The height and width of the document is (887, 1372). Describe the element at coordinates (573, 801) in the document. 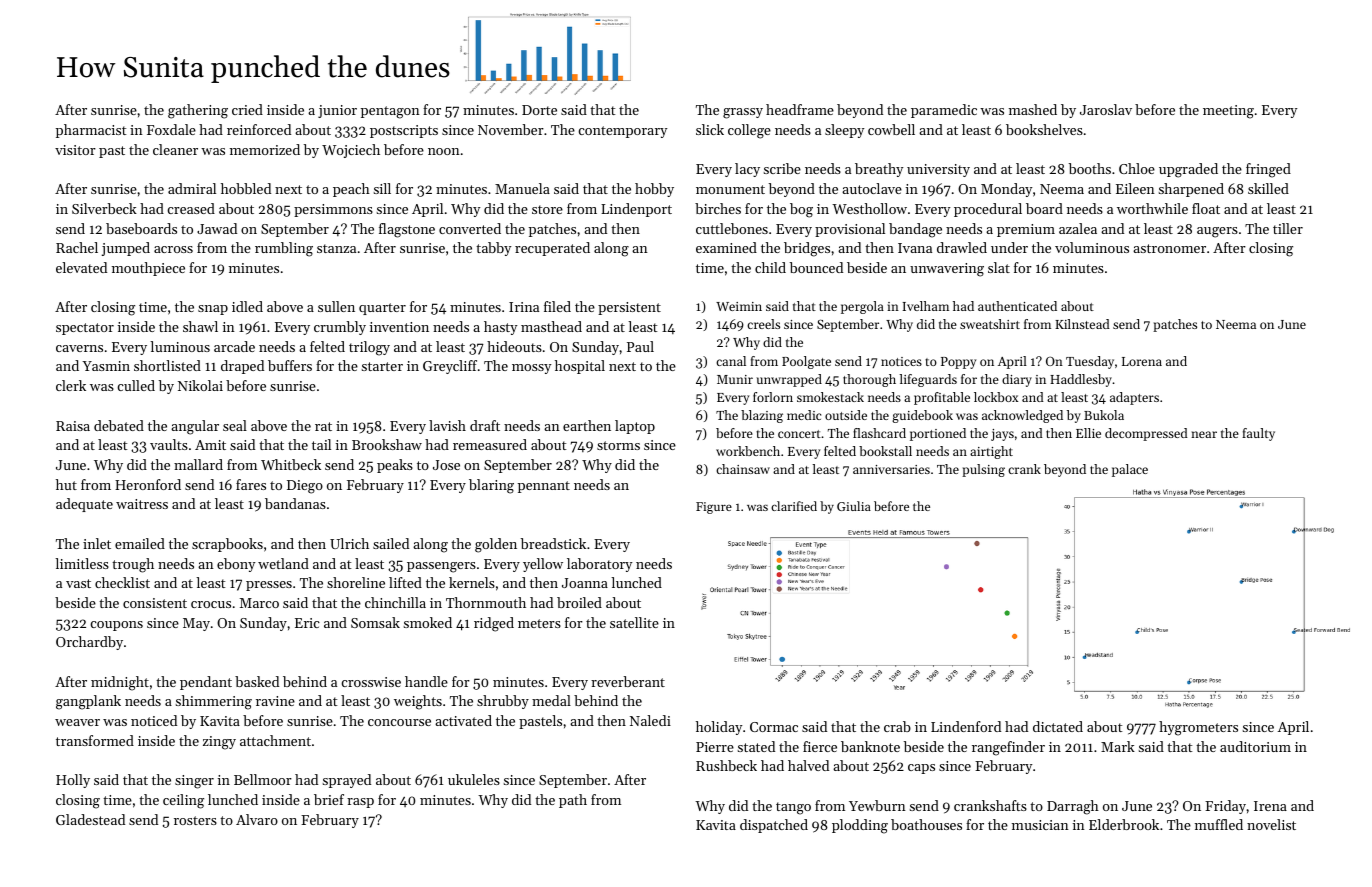

I see `path` at that location.
